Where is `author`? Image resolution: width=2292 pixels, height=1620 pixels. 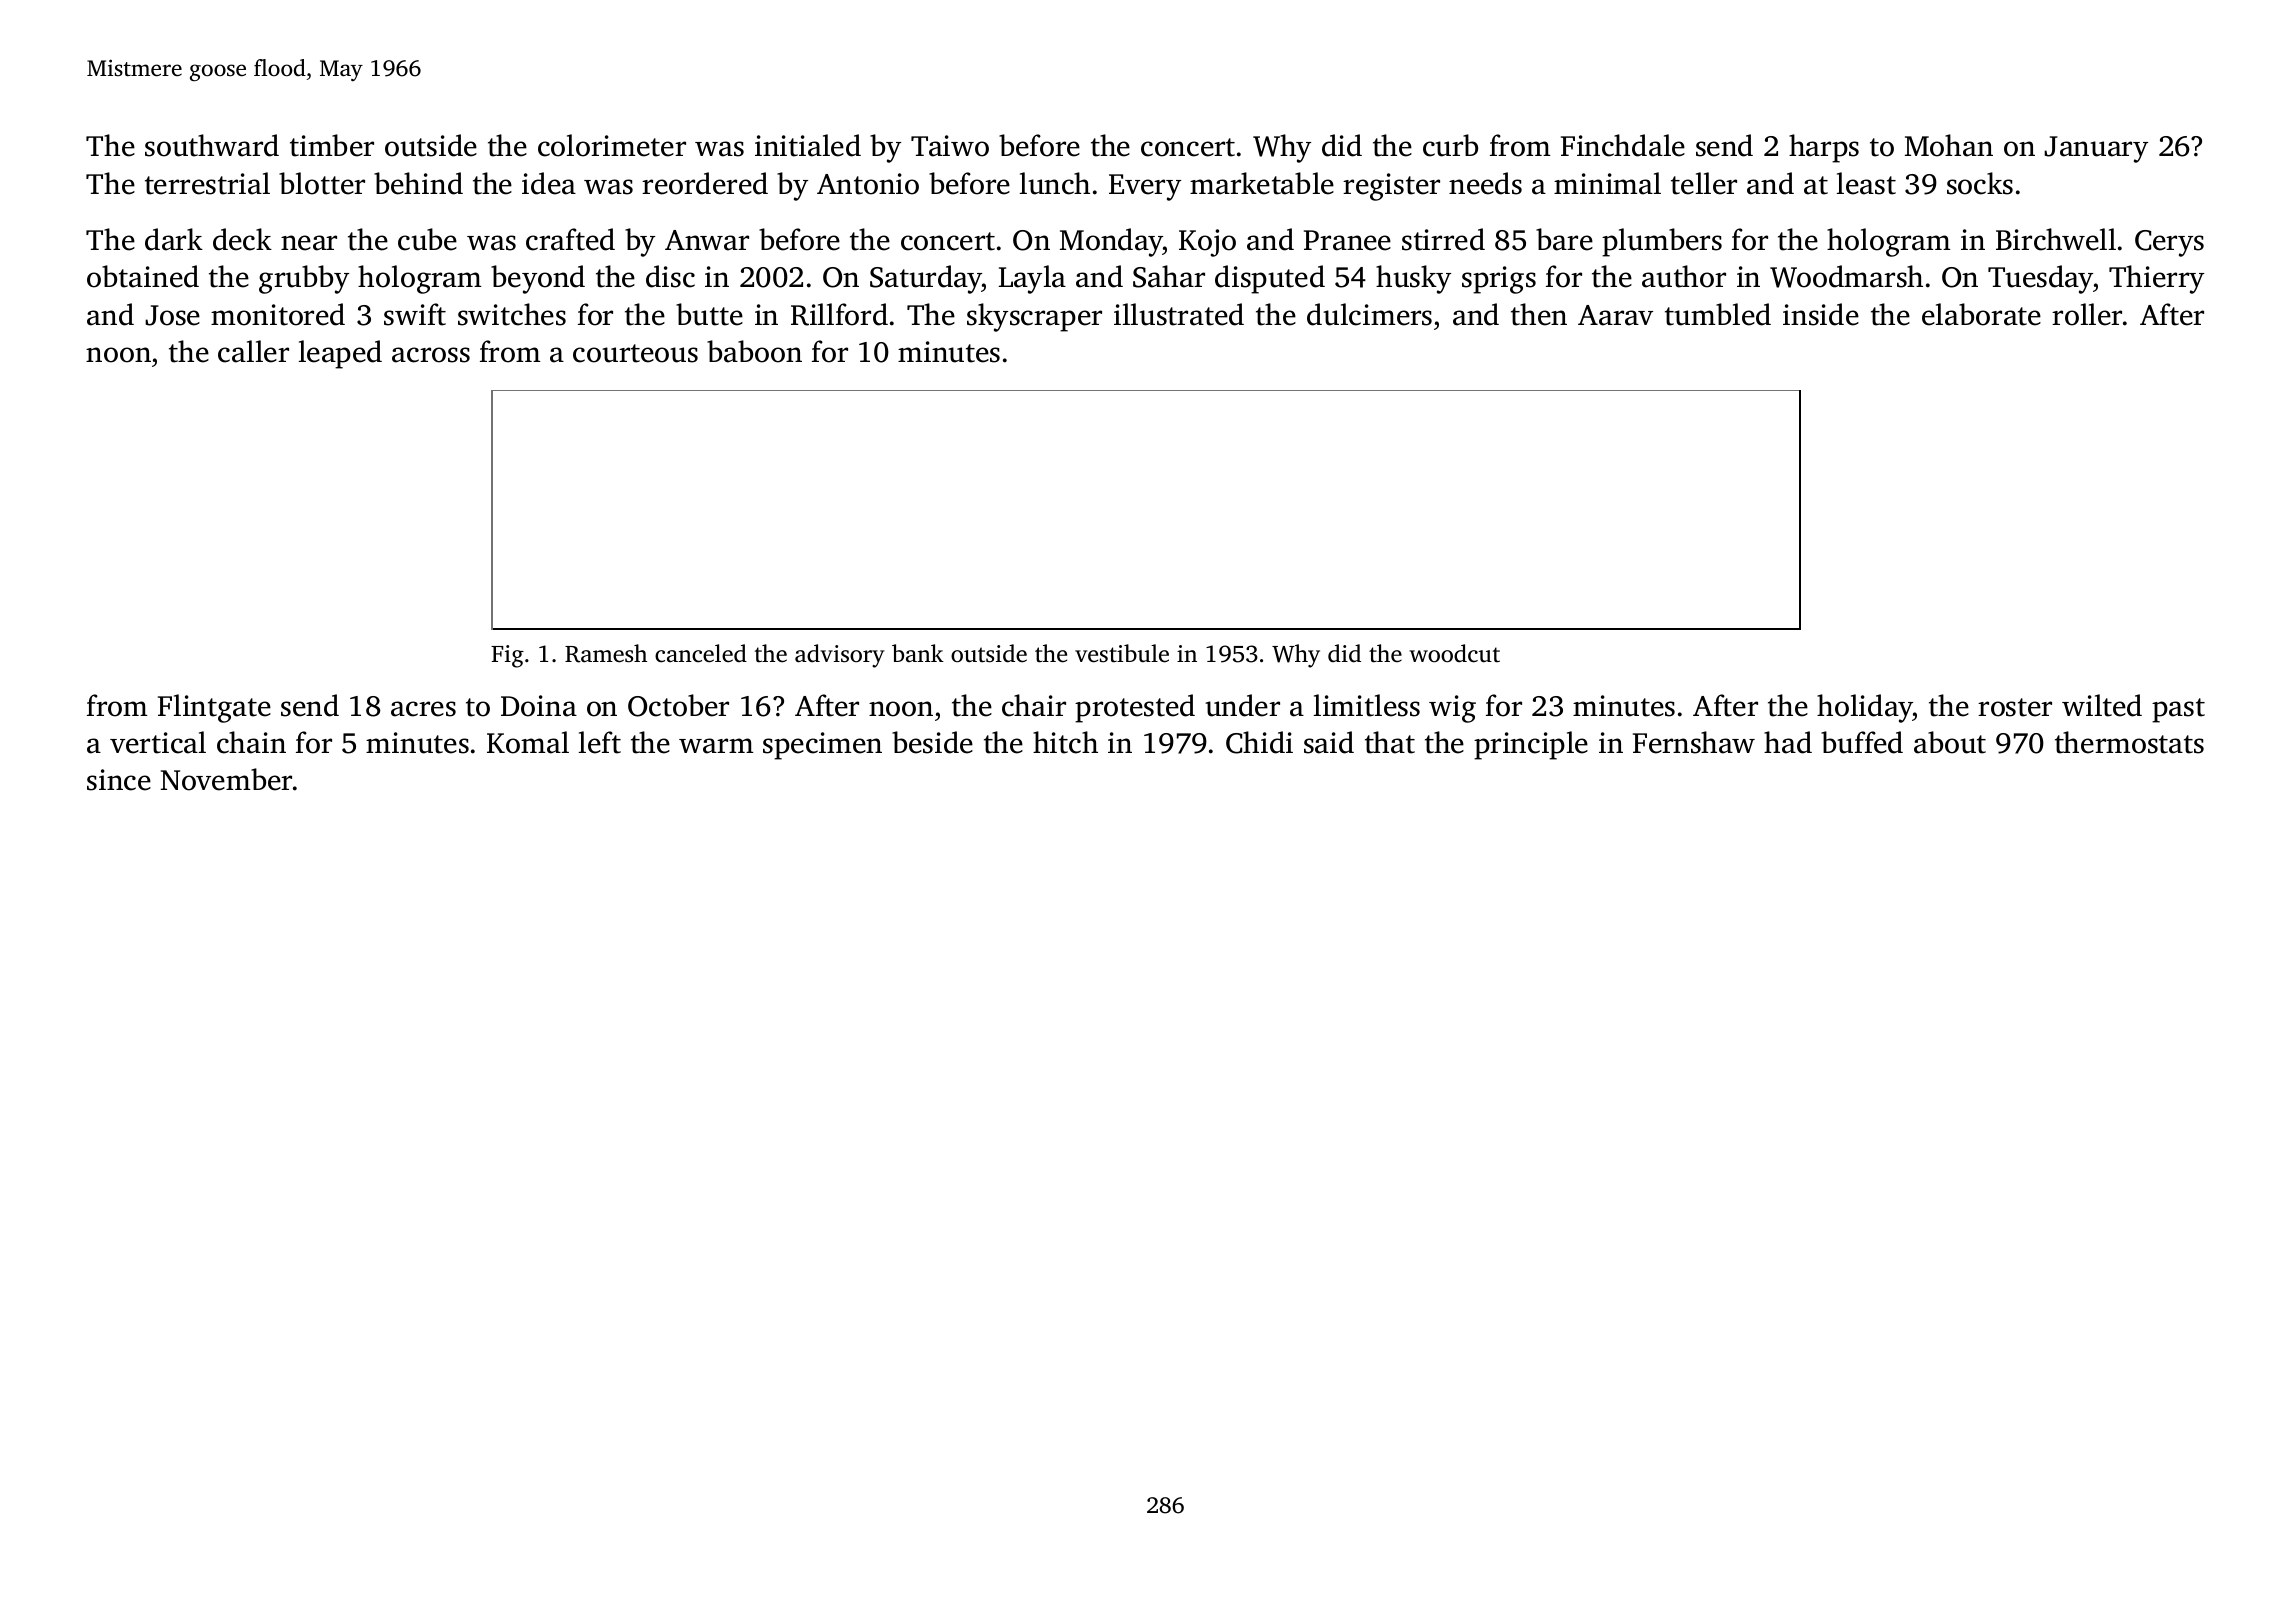 author is located at coordinates (1684, 276).
